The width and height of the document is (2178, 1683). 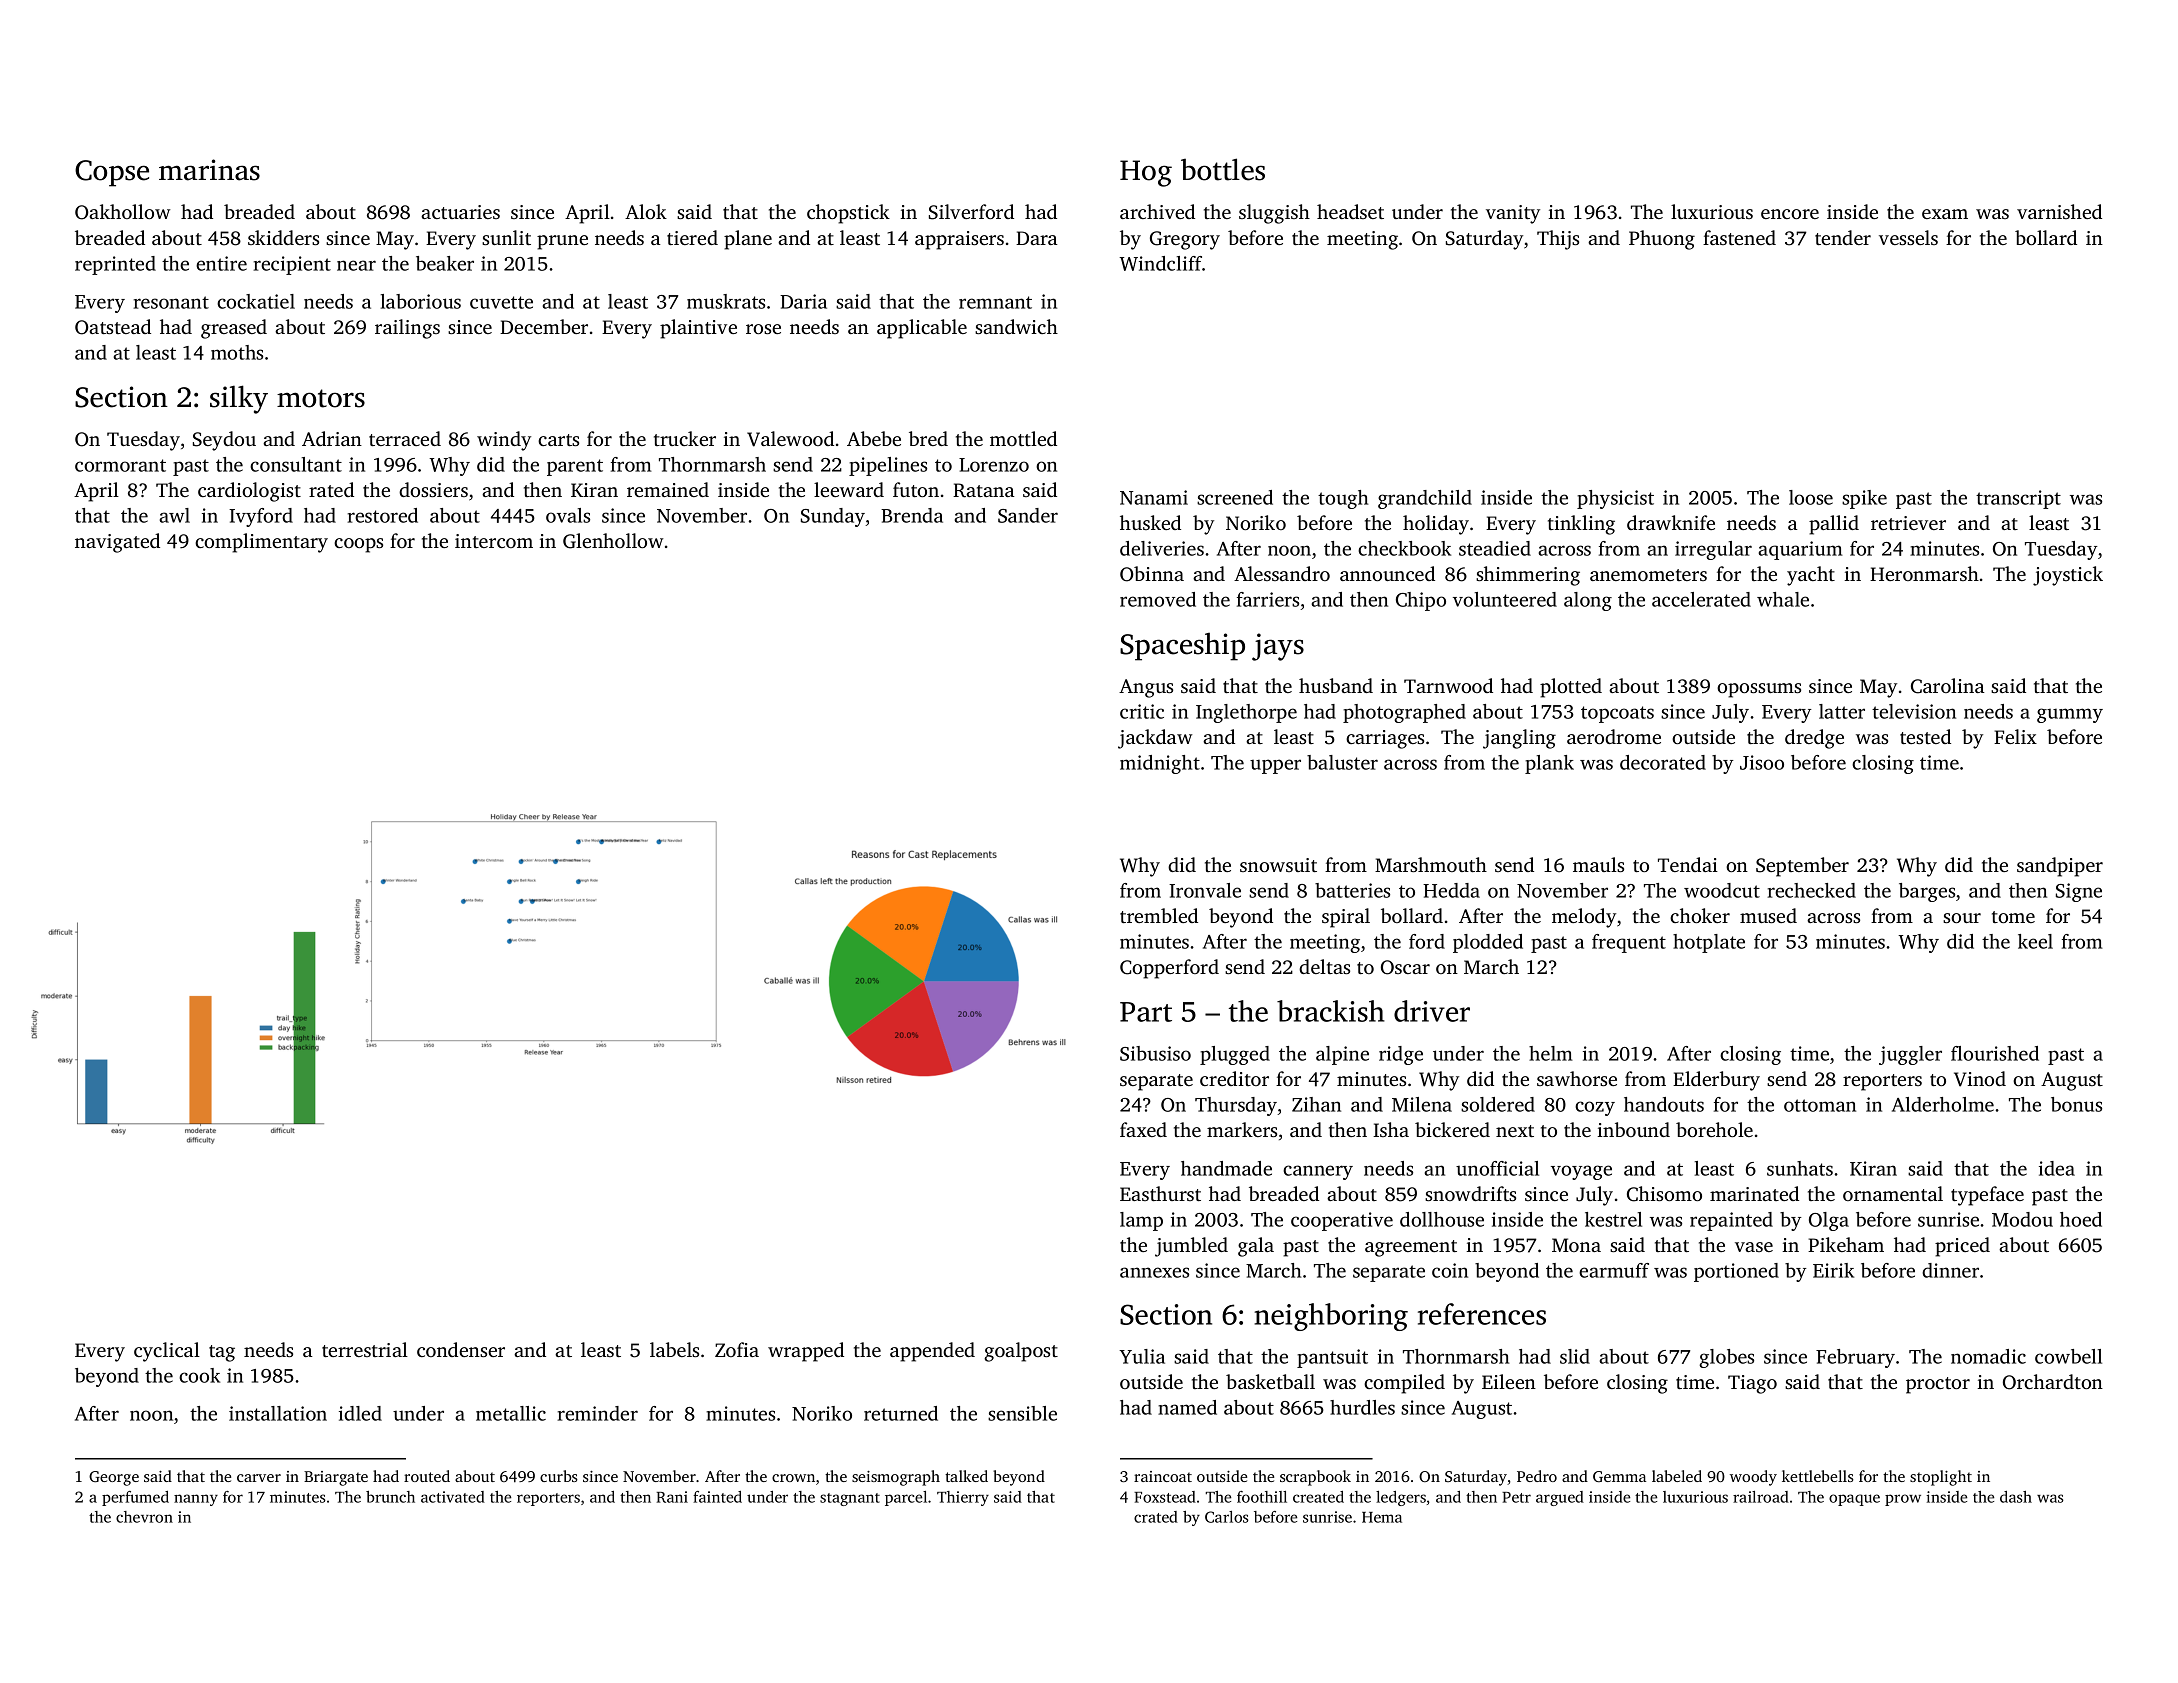 What do you see at coordinates (2035, 941) in the document?
I see `keel` at bounding box center [2035, 941].
